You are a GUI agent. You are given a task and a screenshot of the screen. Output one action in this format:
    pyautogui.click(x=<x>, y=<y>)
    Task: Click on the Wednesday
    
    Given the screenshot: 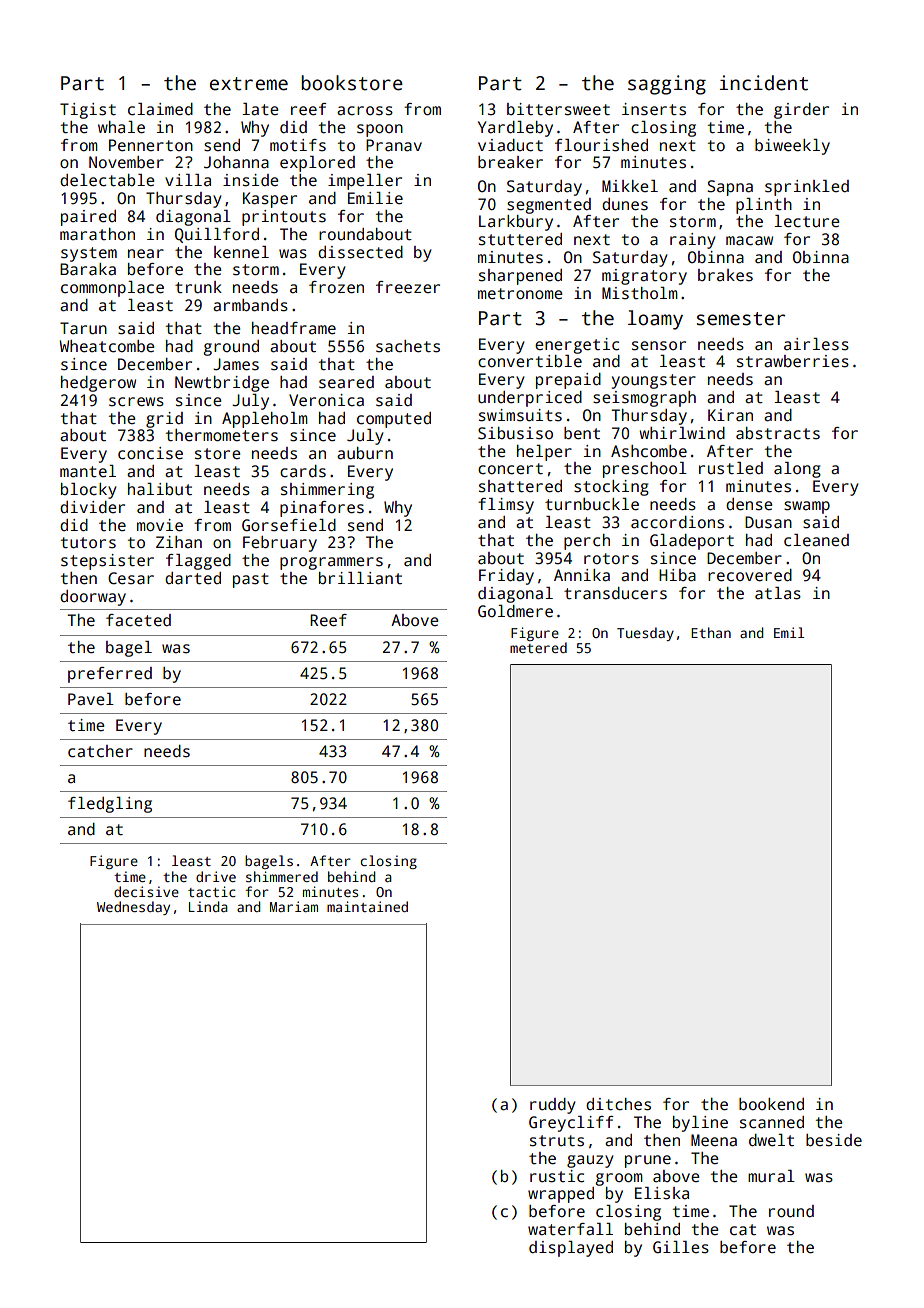 What is the action you would take?
    pyautogui.click(x=133, y=908)
